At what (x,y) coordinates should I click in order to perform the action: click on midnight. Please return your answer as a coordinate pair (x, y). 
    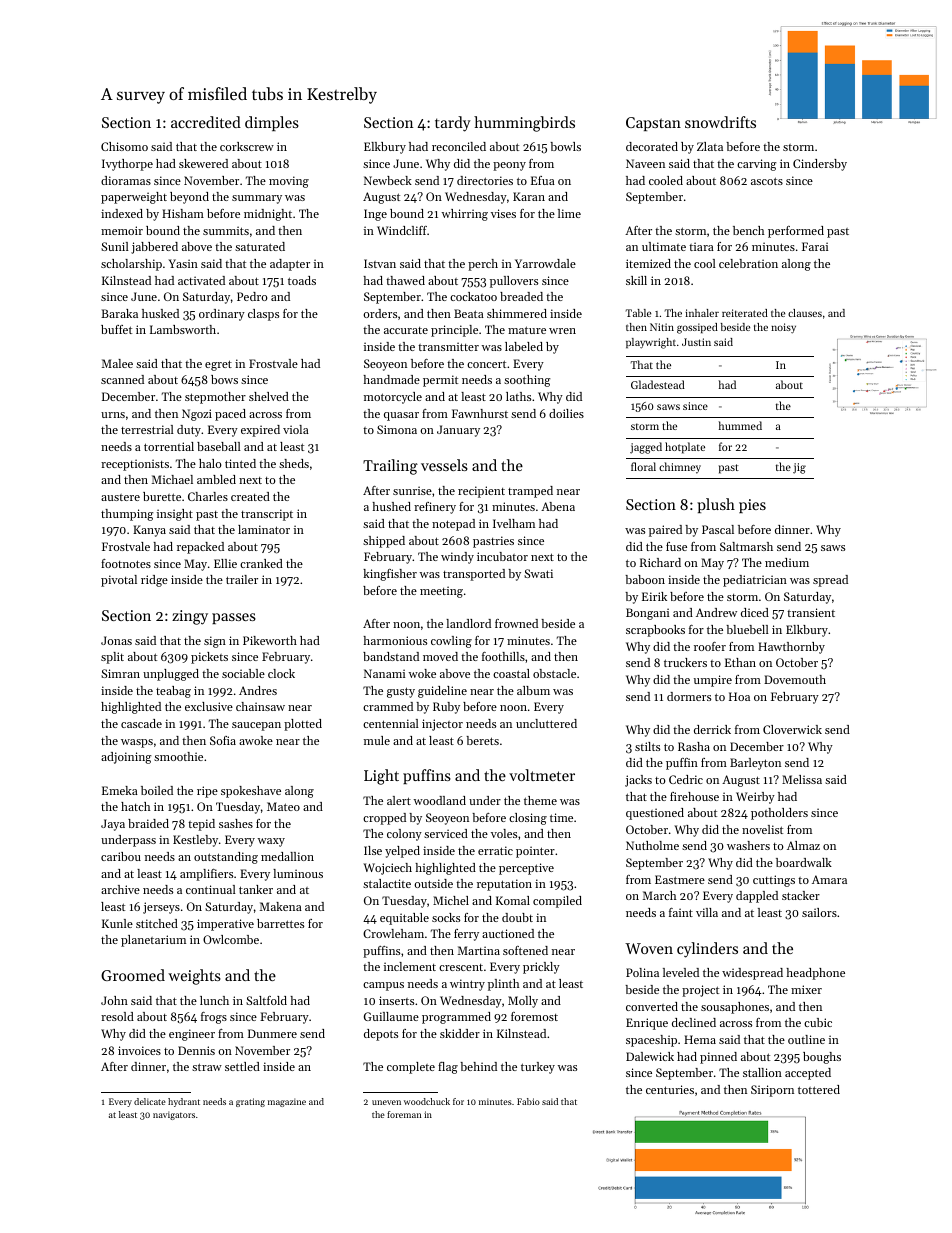
    Looking at the image, I should click on (268, 215).
